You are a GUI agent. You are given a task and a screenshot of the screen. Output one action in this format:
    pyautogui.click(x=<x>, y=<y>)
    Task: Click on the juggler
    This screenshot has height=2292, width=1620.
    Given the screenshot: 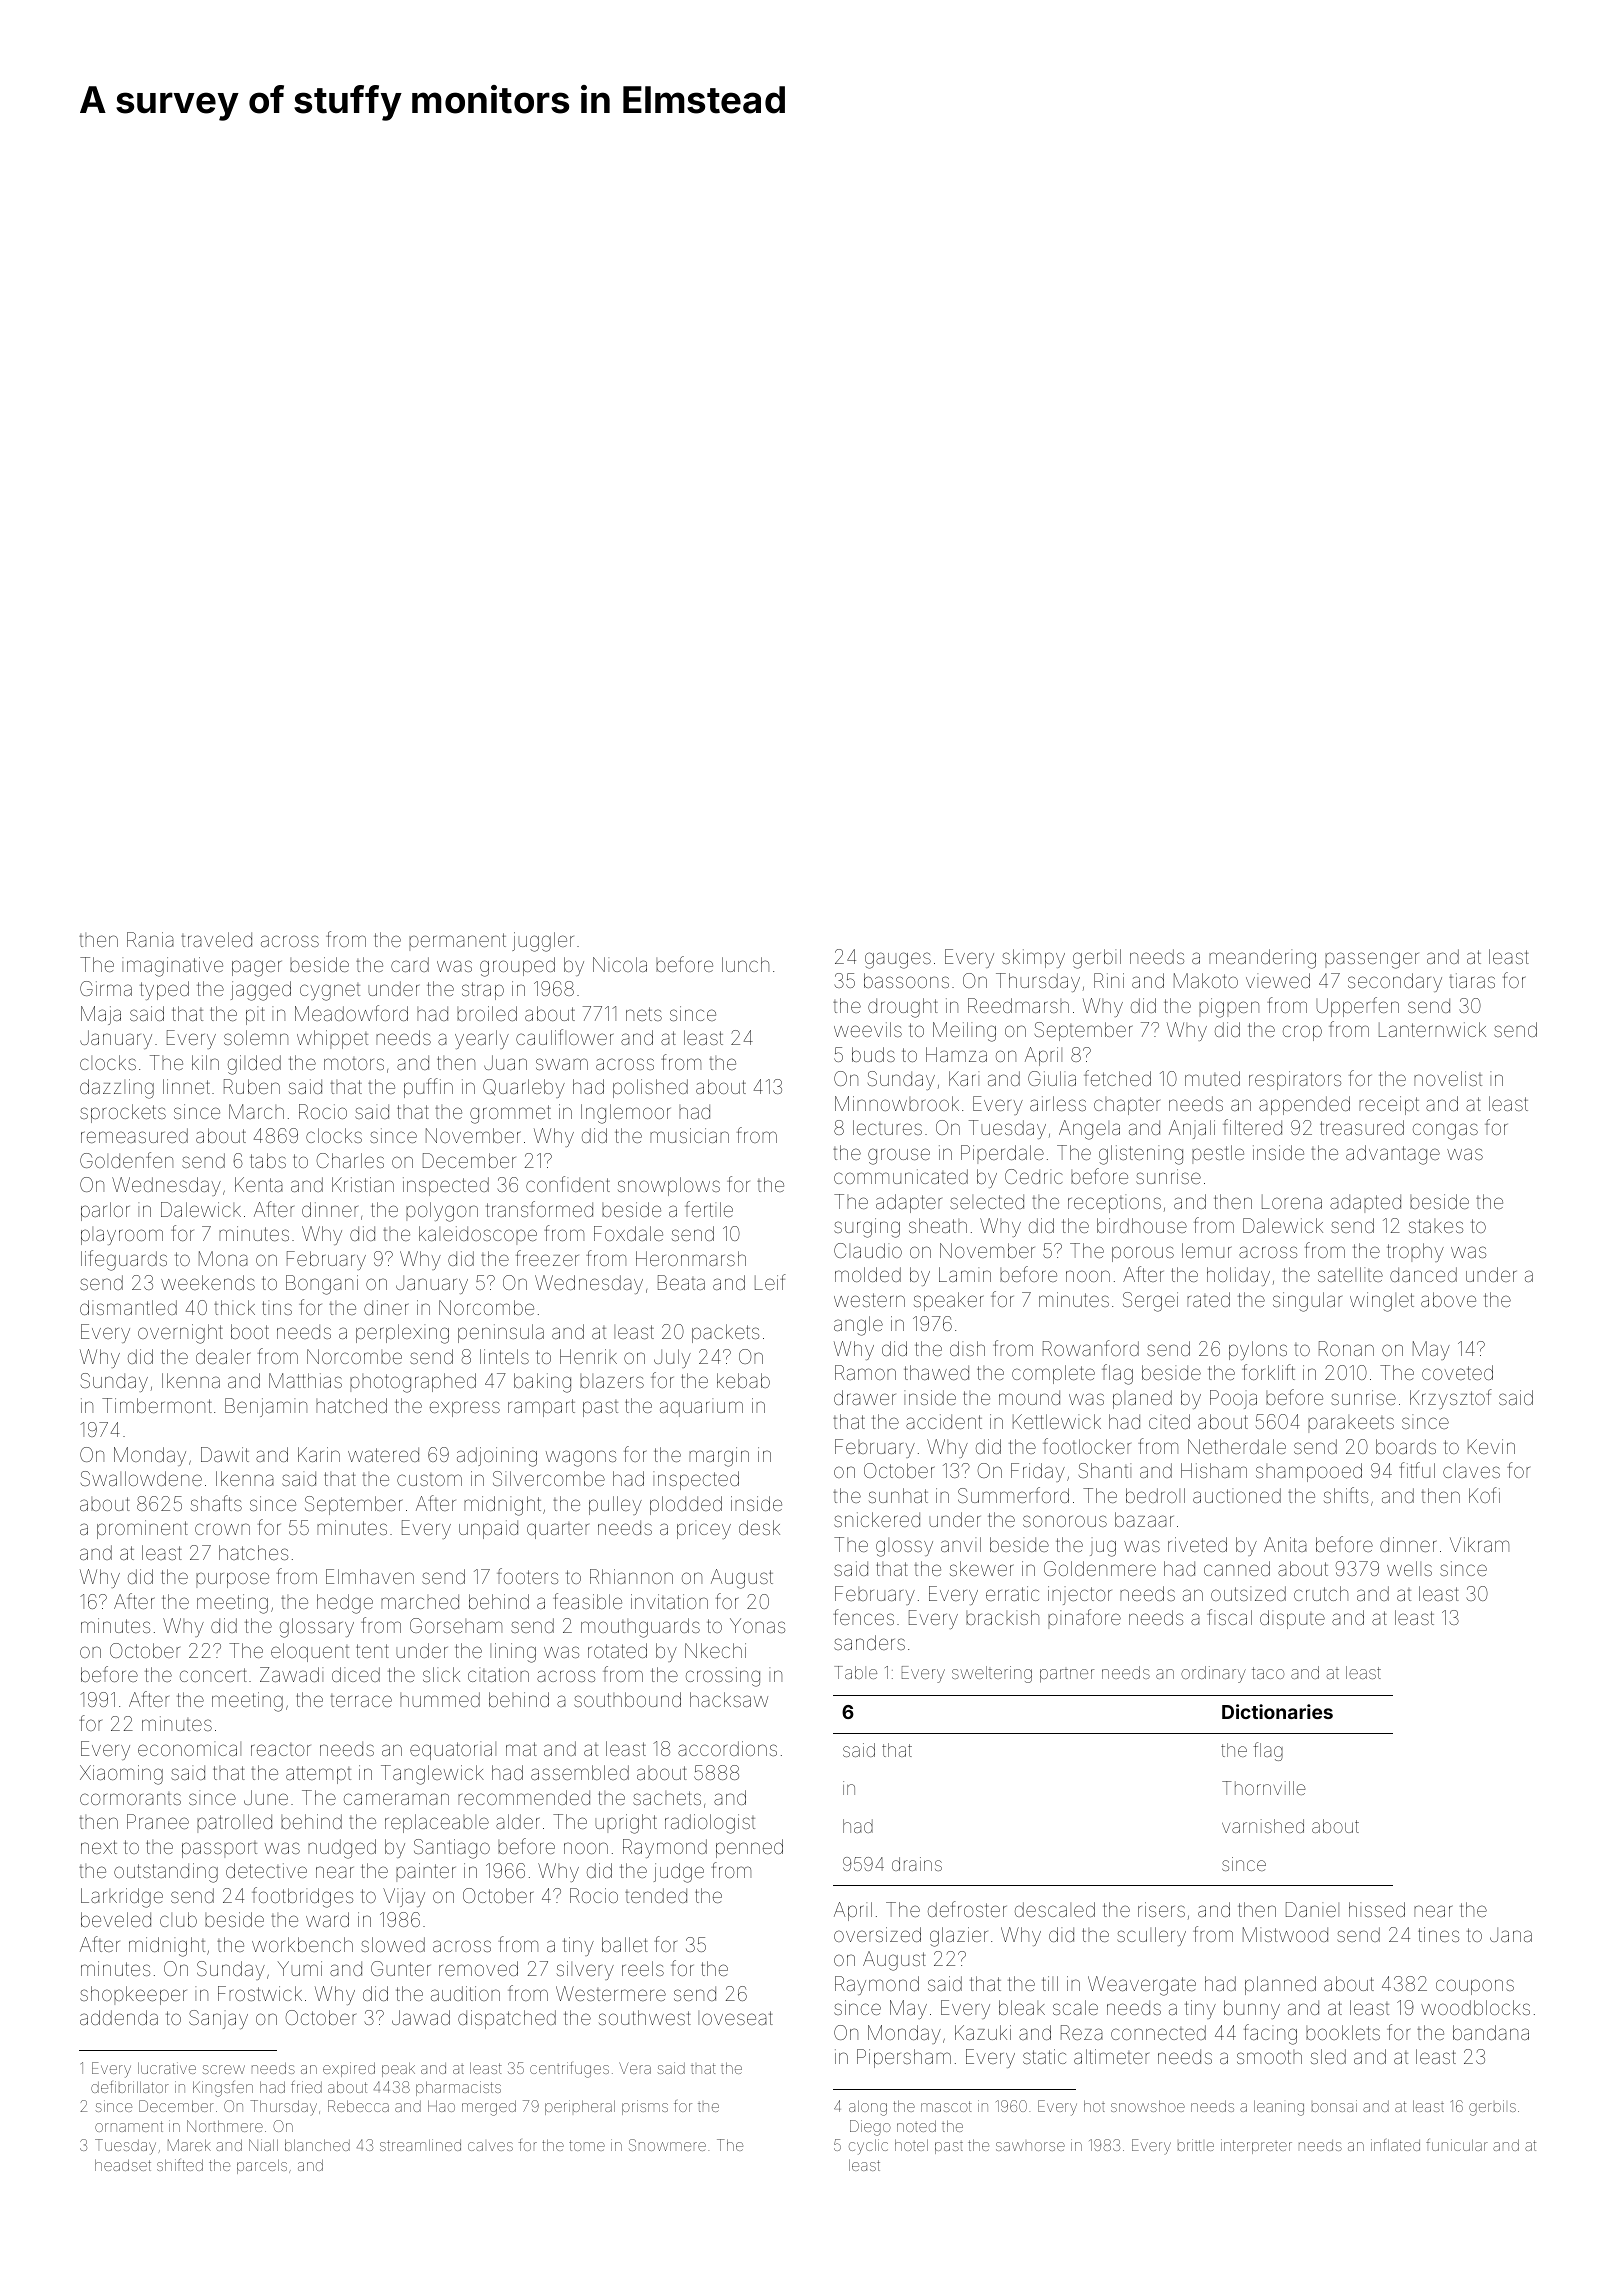 What is the action you would take?
    pyautogui.click(x=543, y=942)
